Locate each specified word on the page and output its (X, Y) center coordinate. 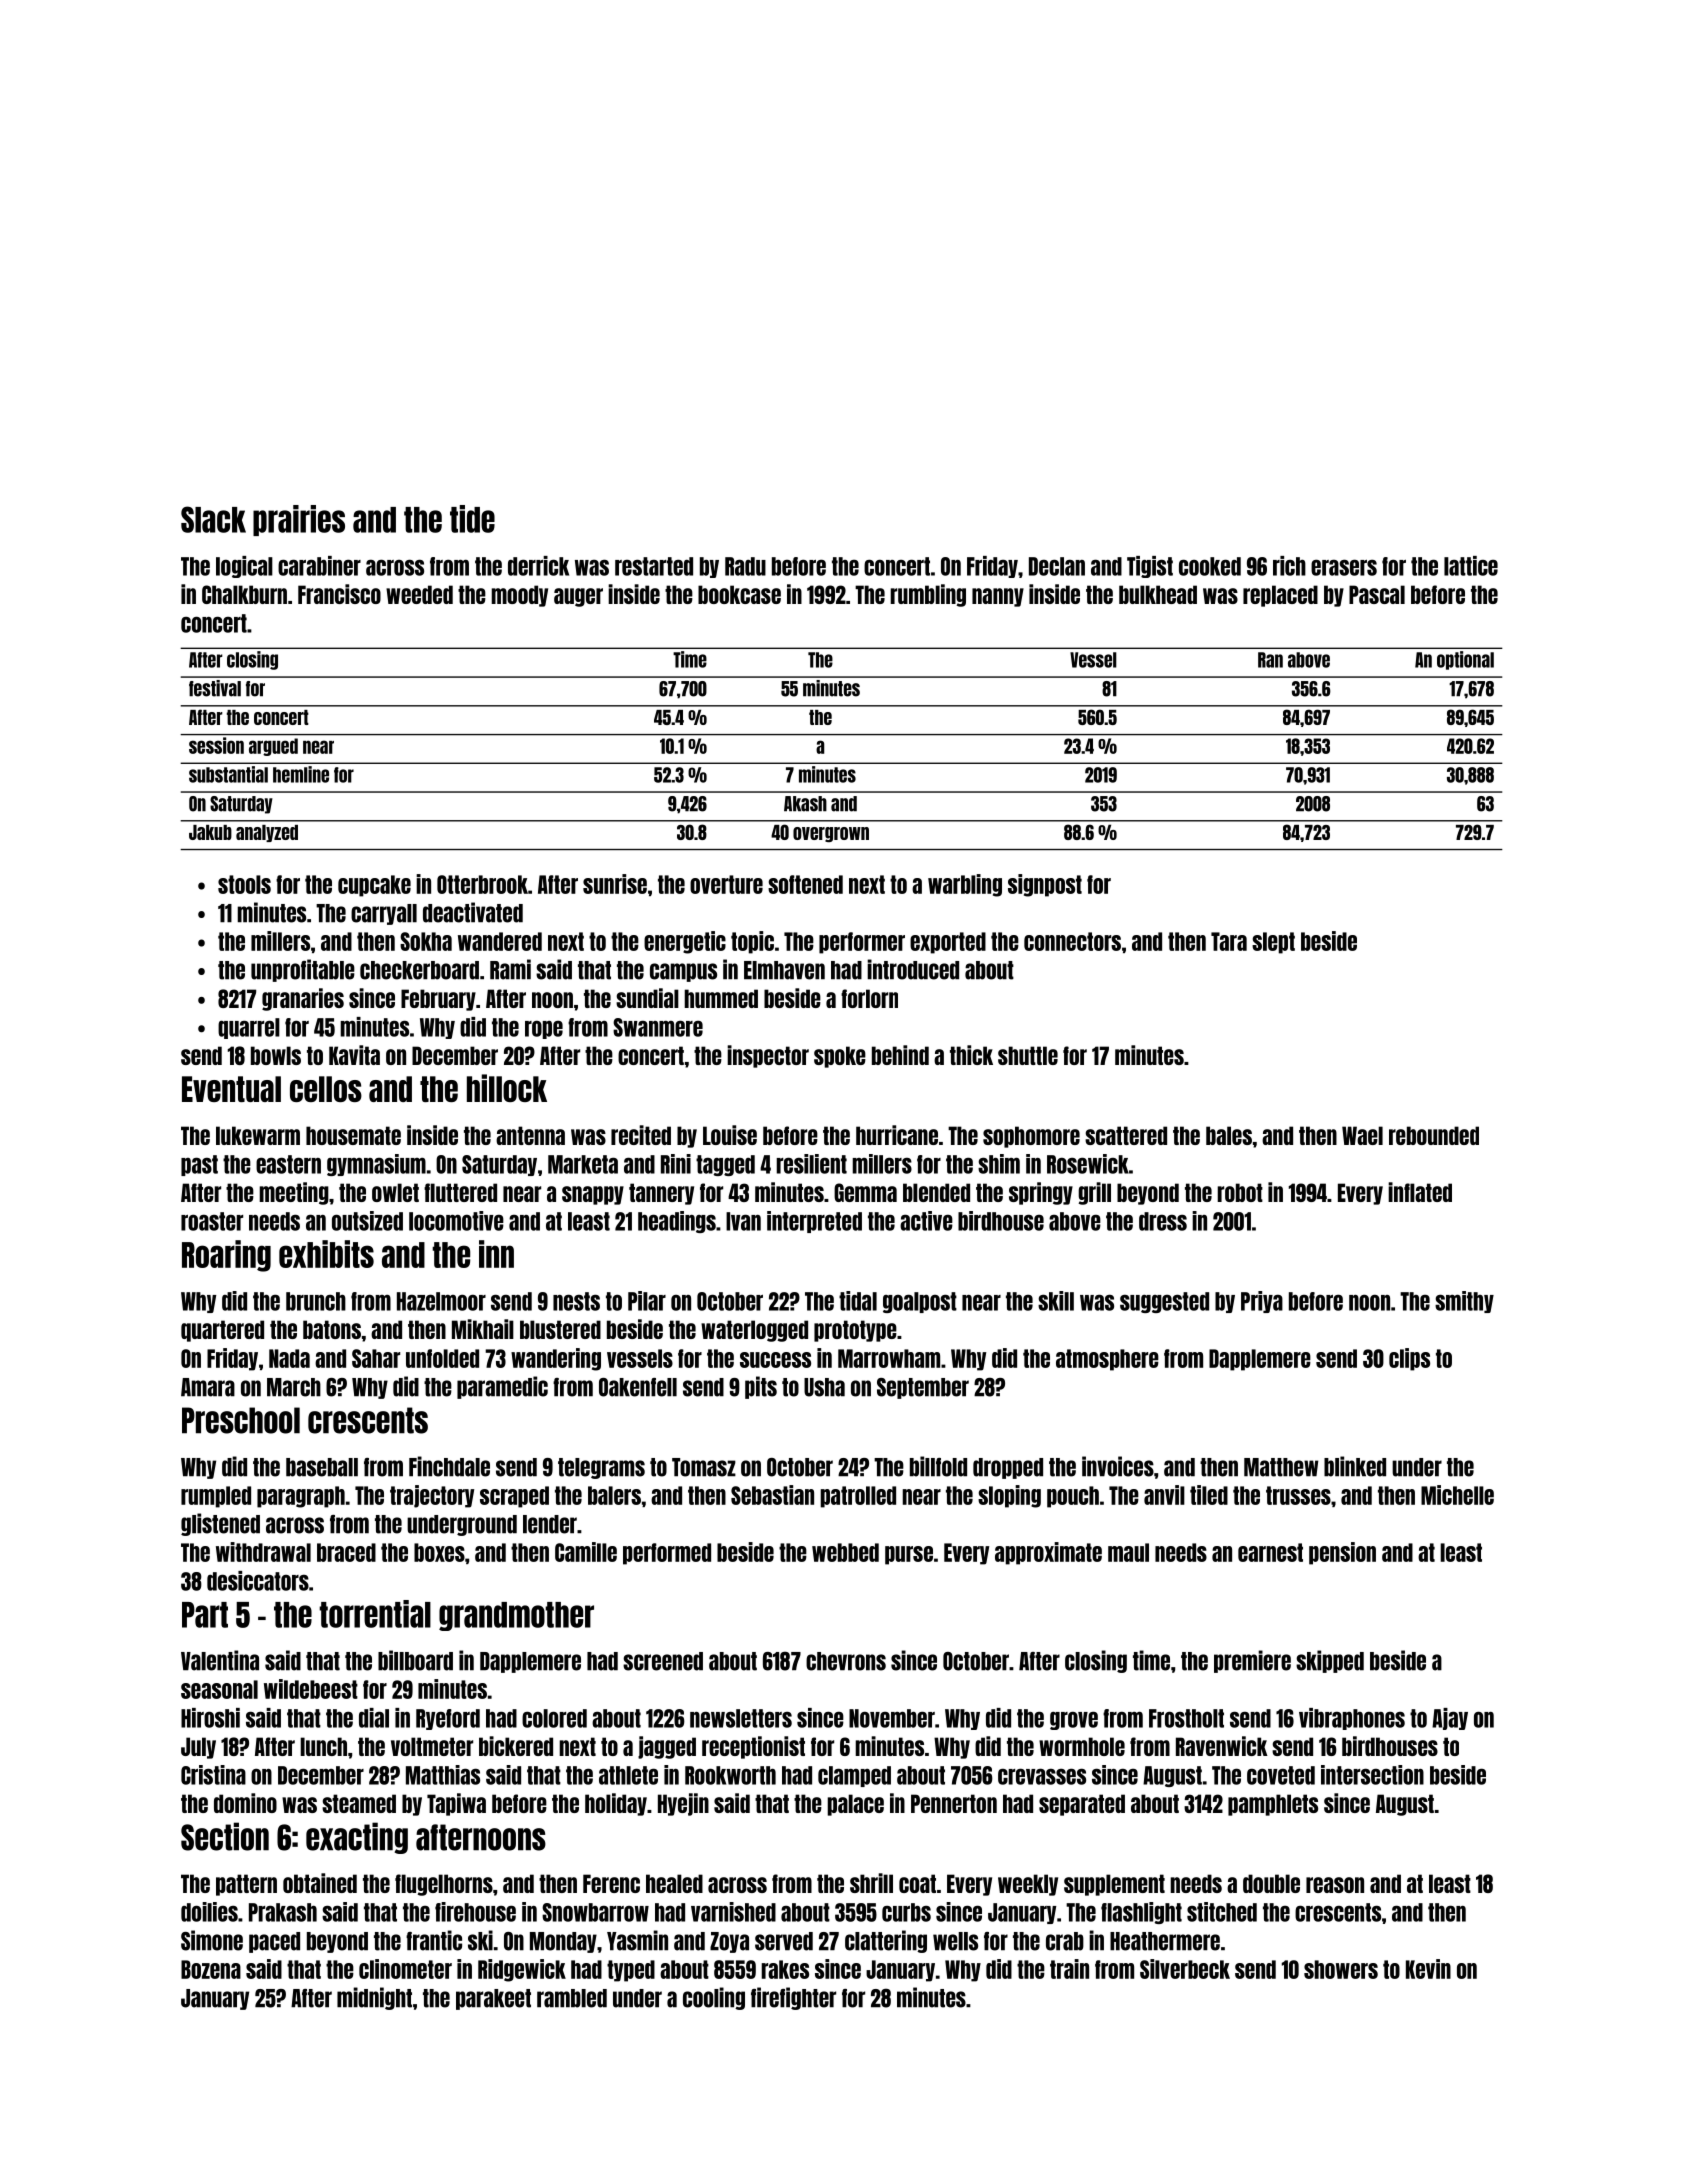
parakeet (493, 1999)
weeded (419, 594)
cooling (714, 1998)
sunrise (615, 884)
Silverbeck (1185, 1969)
